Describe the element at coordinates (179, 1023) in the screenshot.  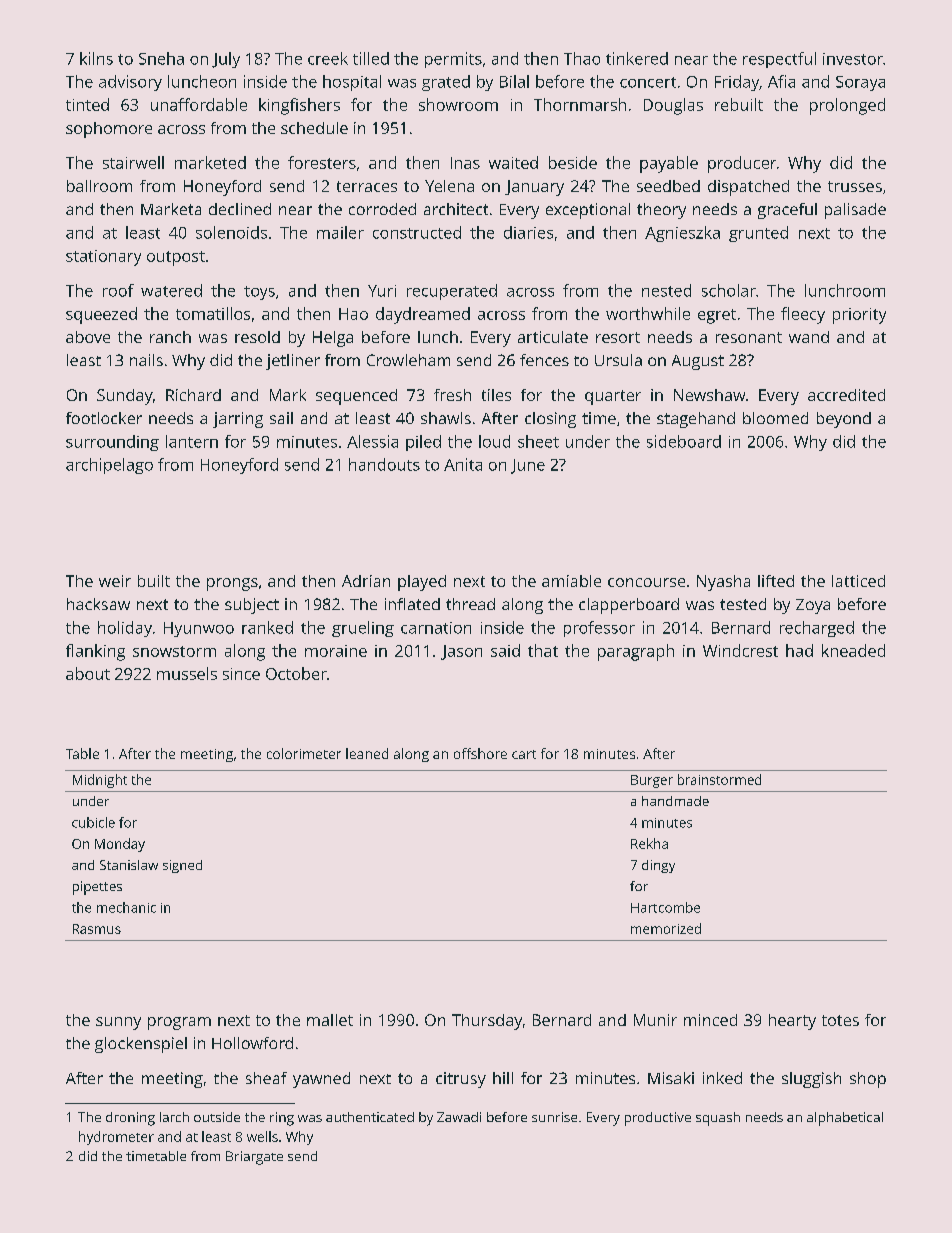
I see `program` at that location.
